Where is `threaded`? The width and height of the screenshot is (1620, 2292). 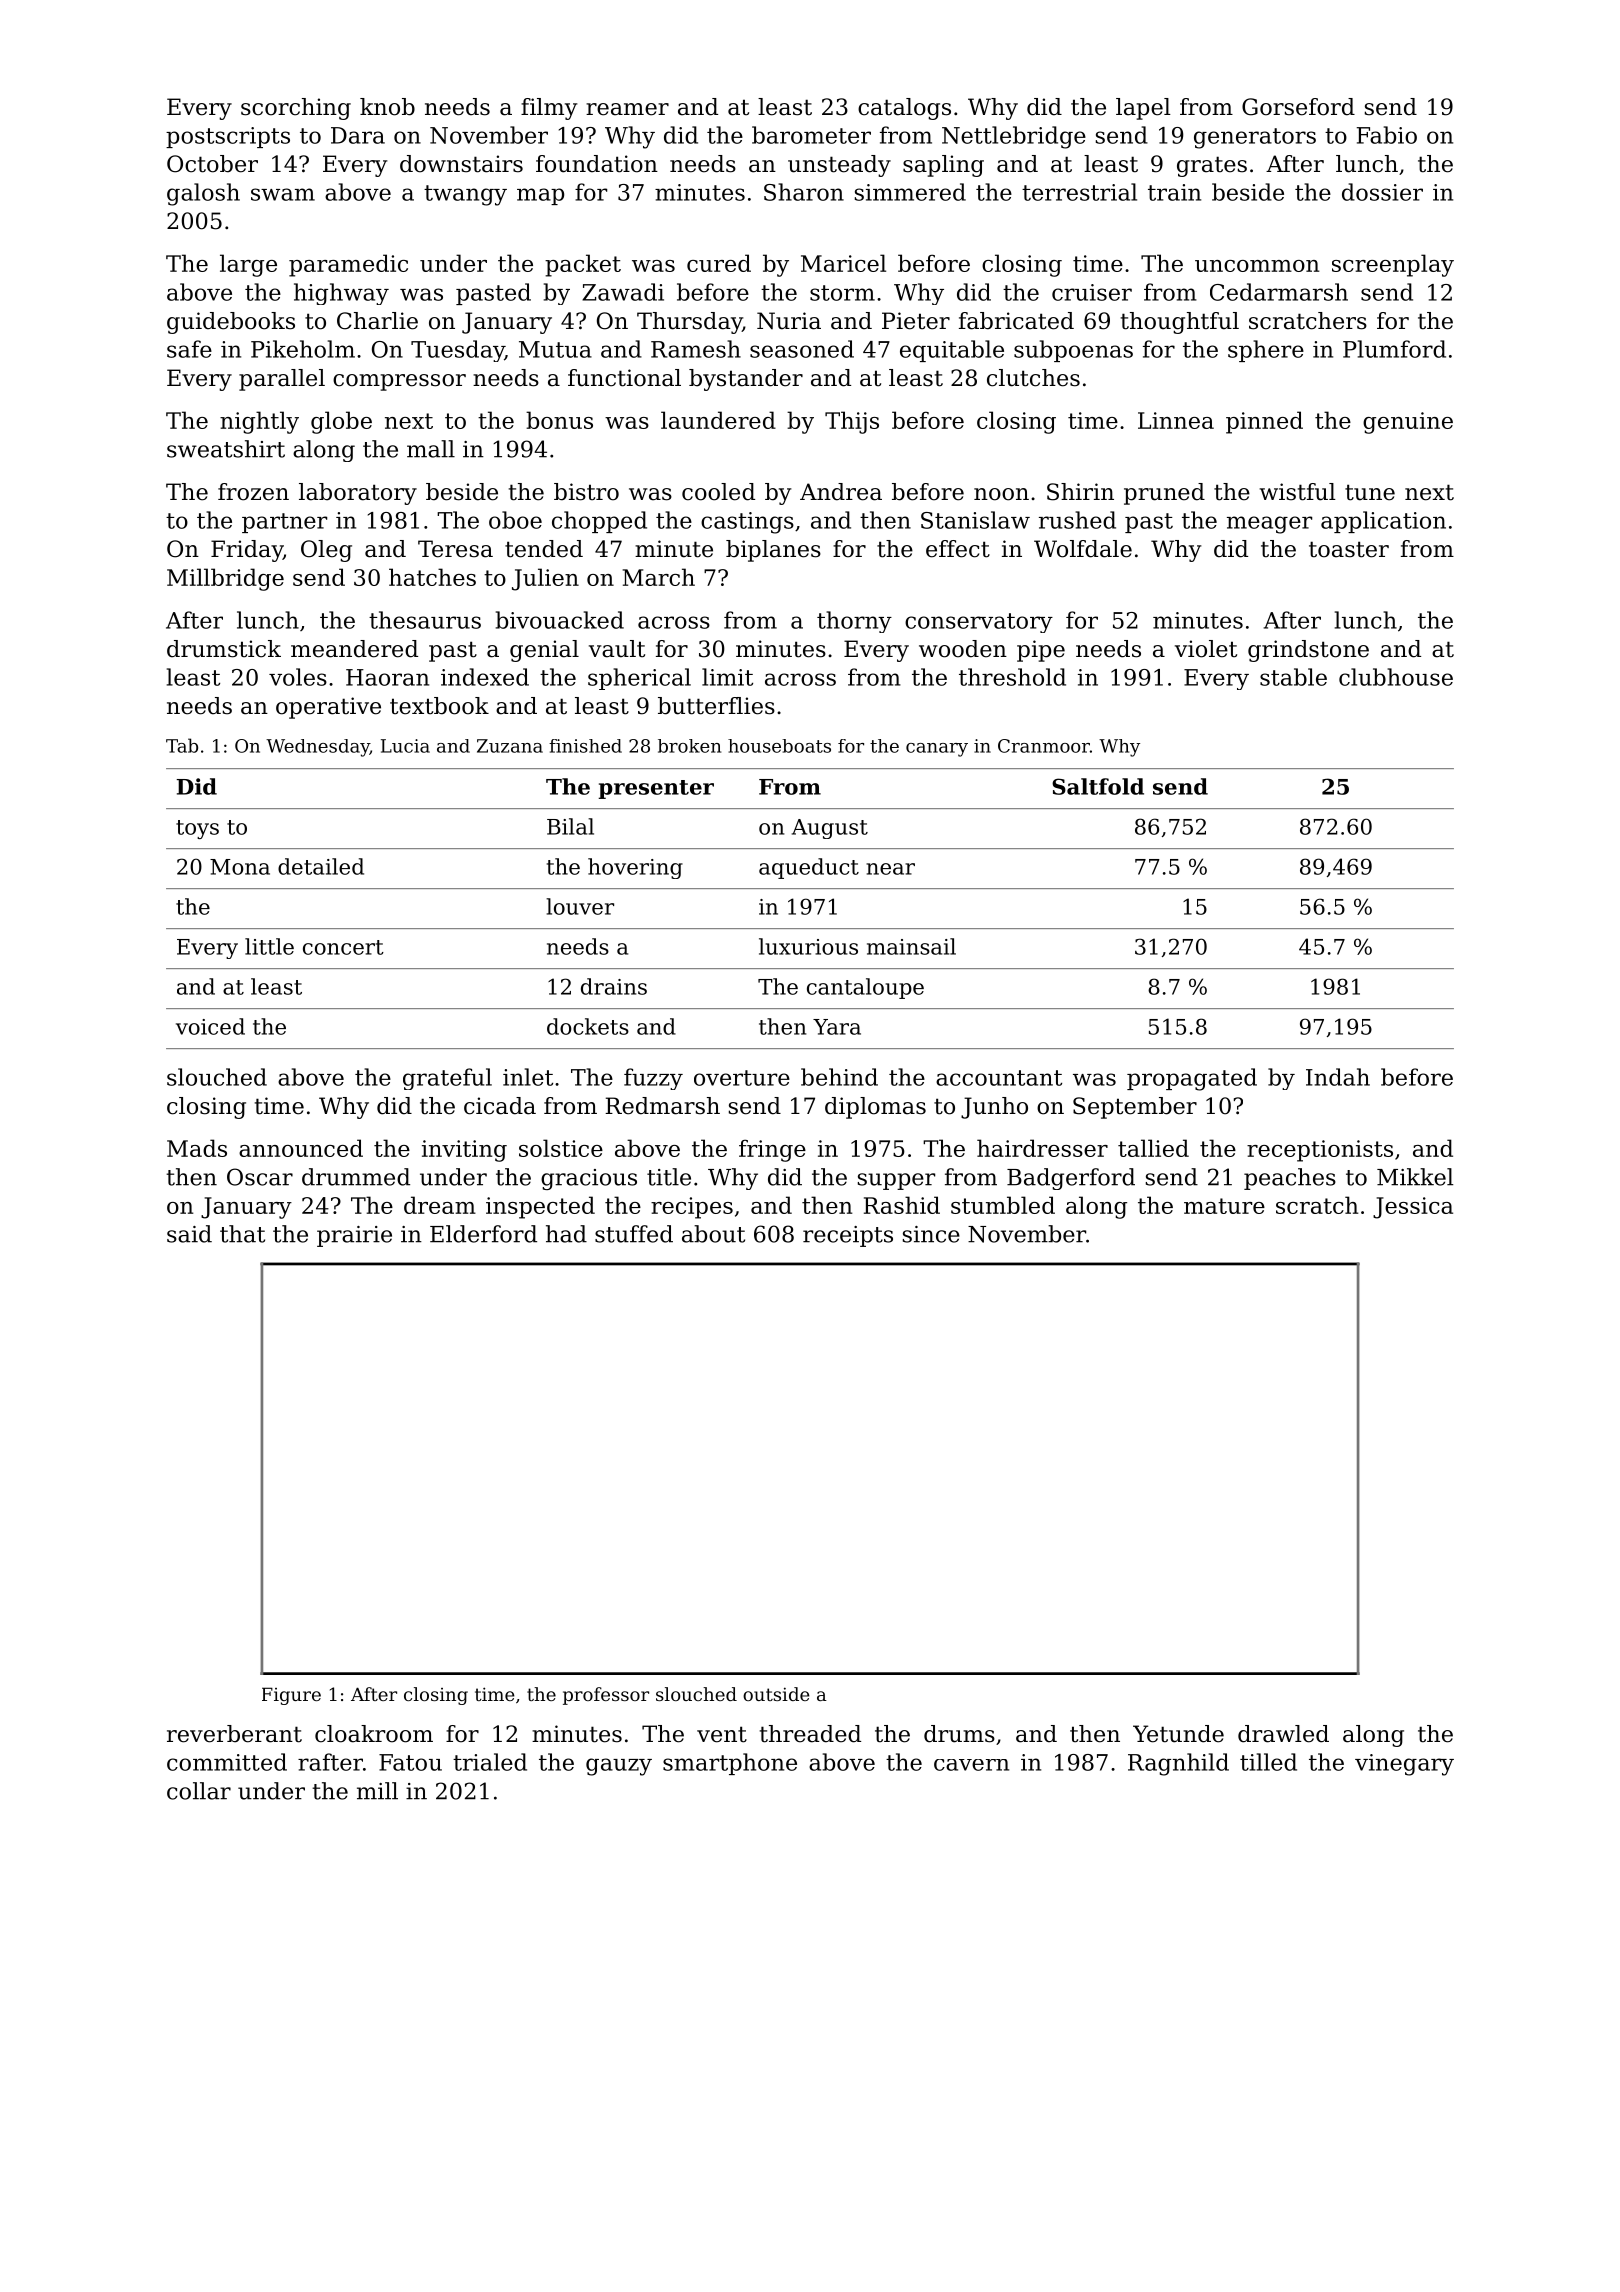 threaded is located at coordinates (810, 1734).
